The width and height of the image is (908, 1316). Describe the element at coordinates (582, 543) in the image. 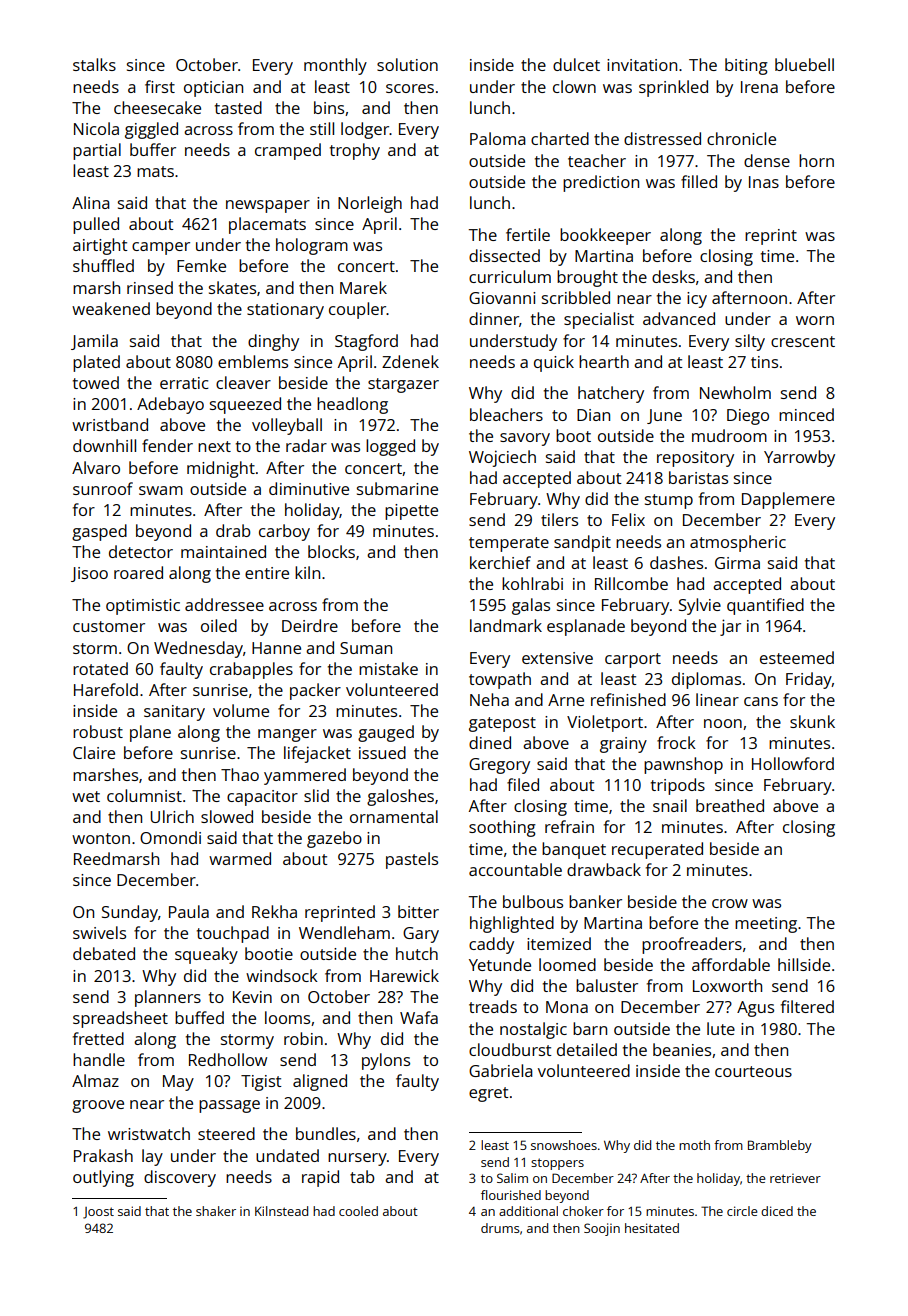

I see `sandpit` at that location.
